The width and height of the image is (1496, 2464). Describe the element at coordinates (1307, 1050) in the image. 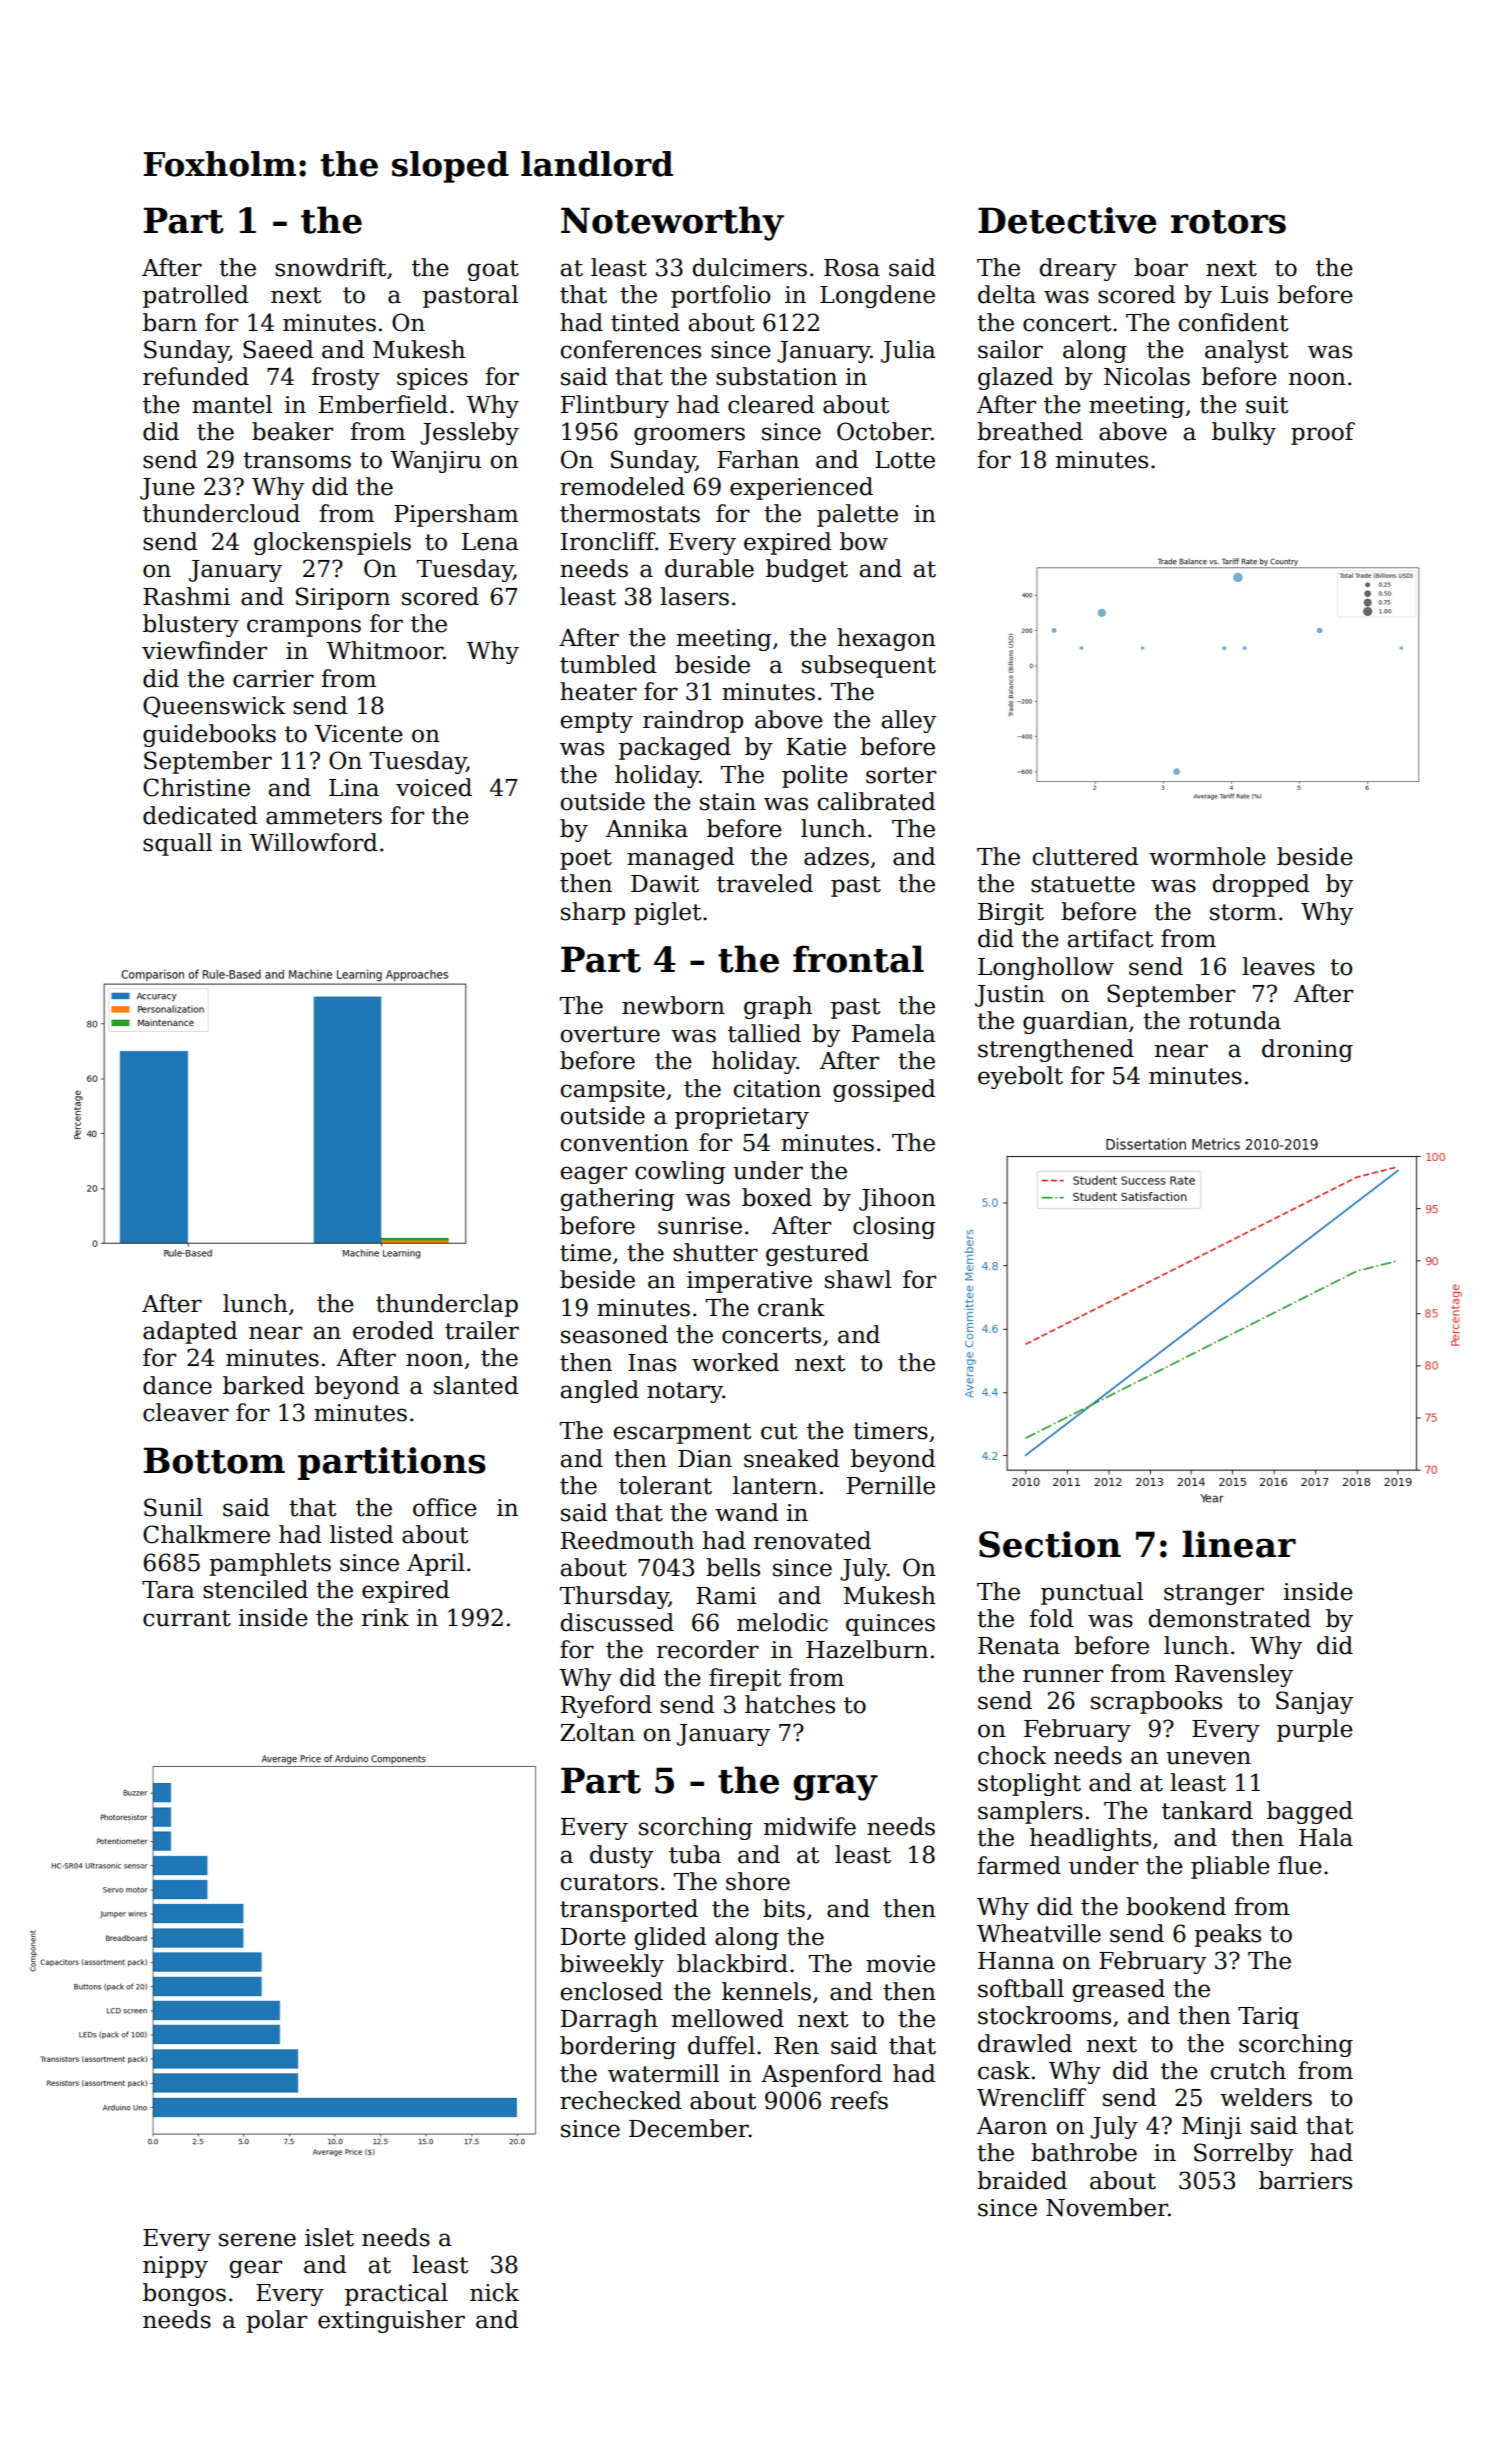

I see `droning` at that location.
